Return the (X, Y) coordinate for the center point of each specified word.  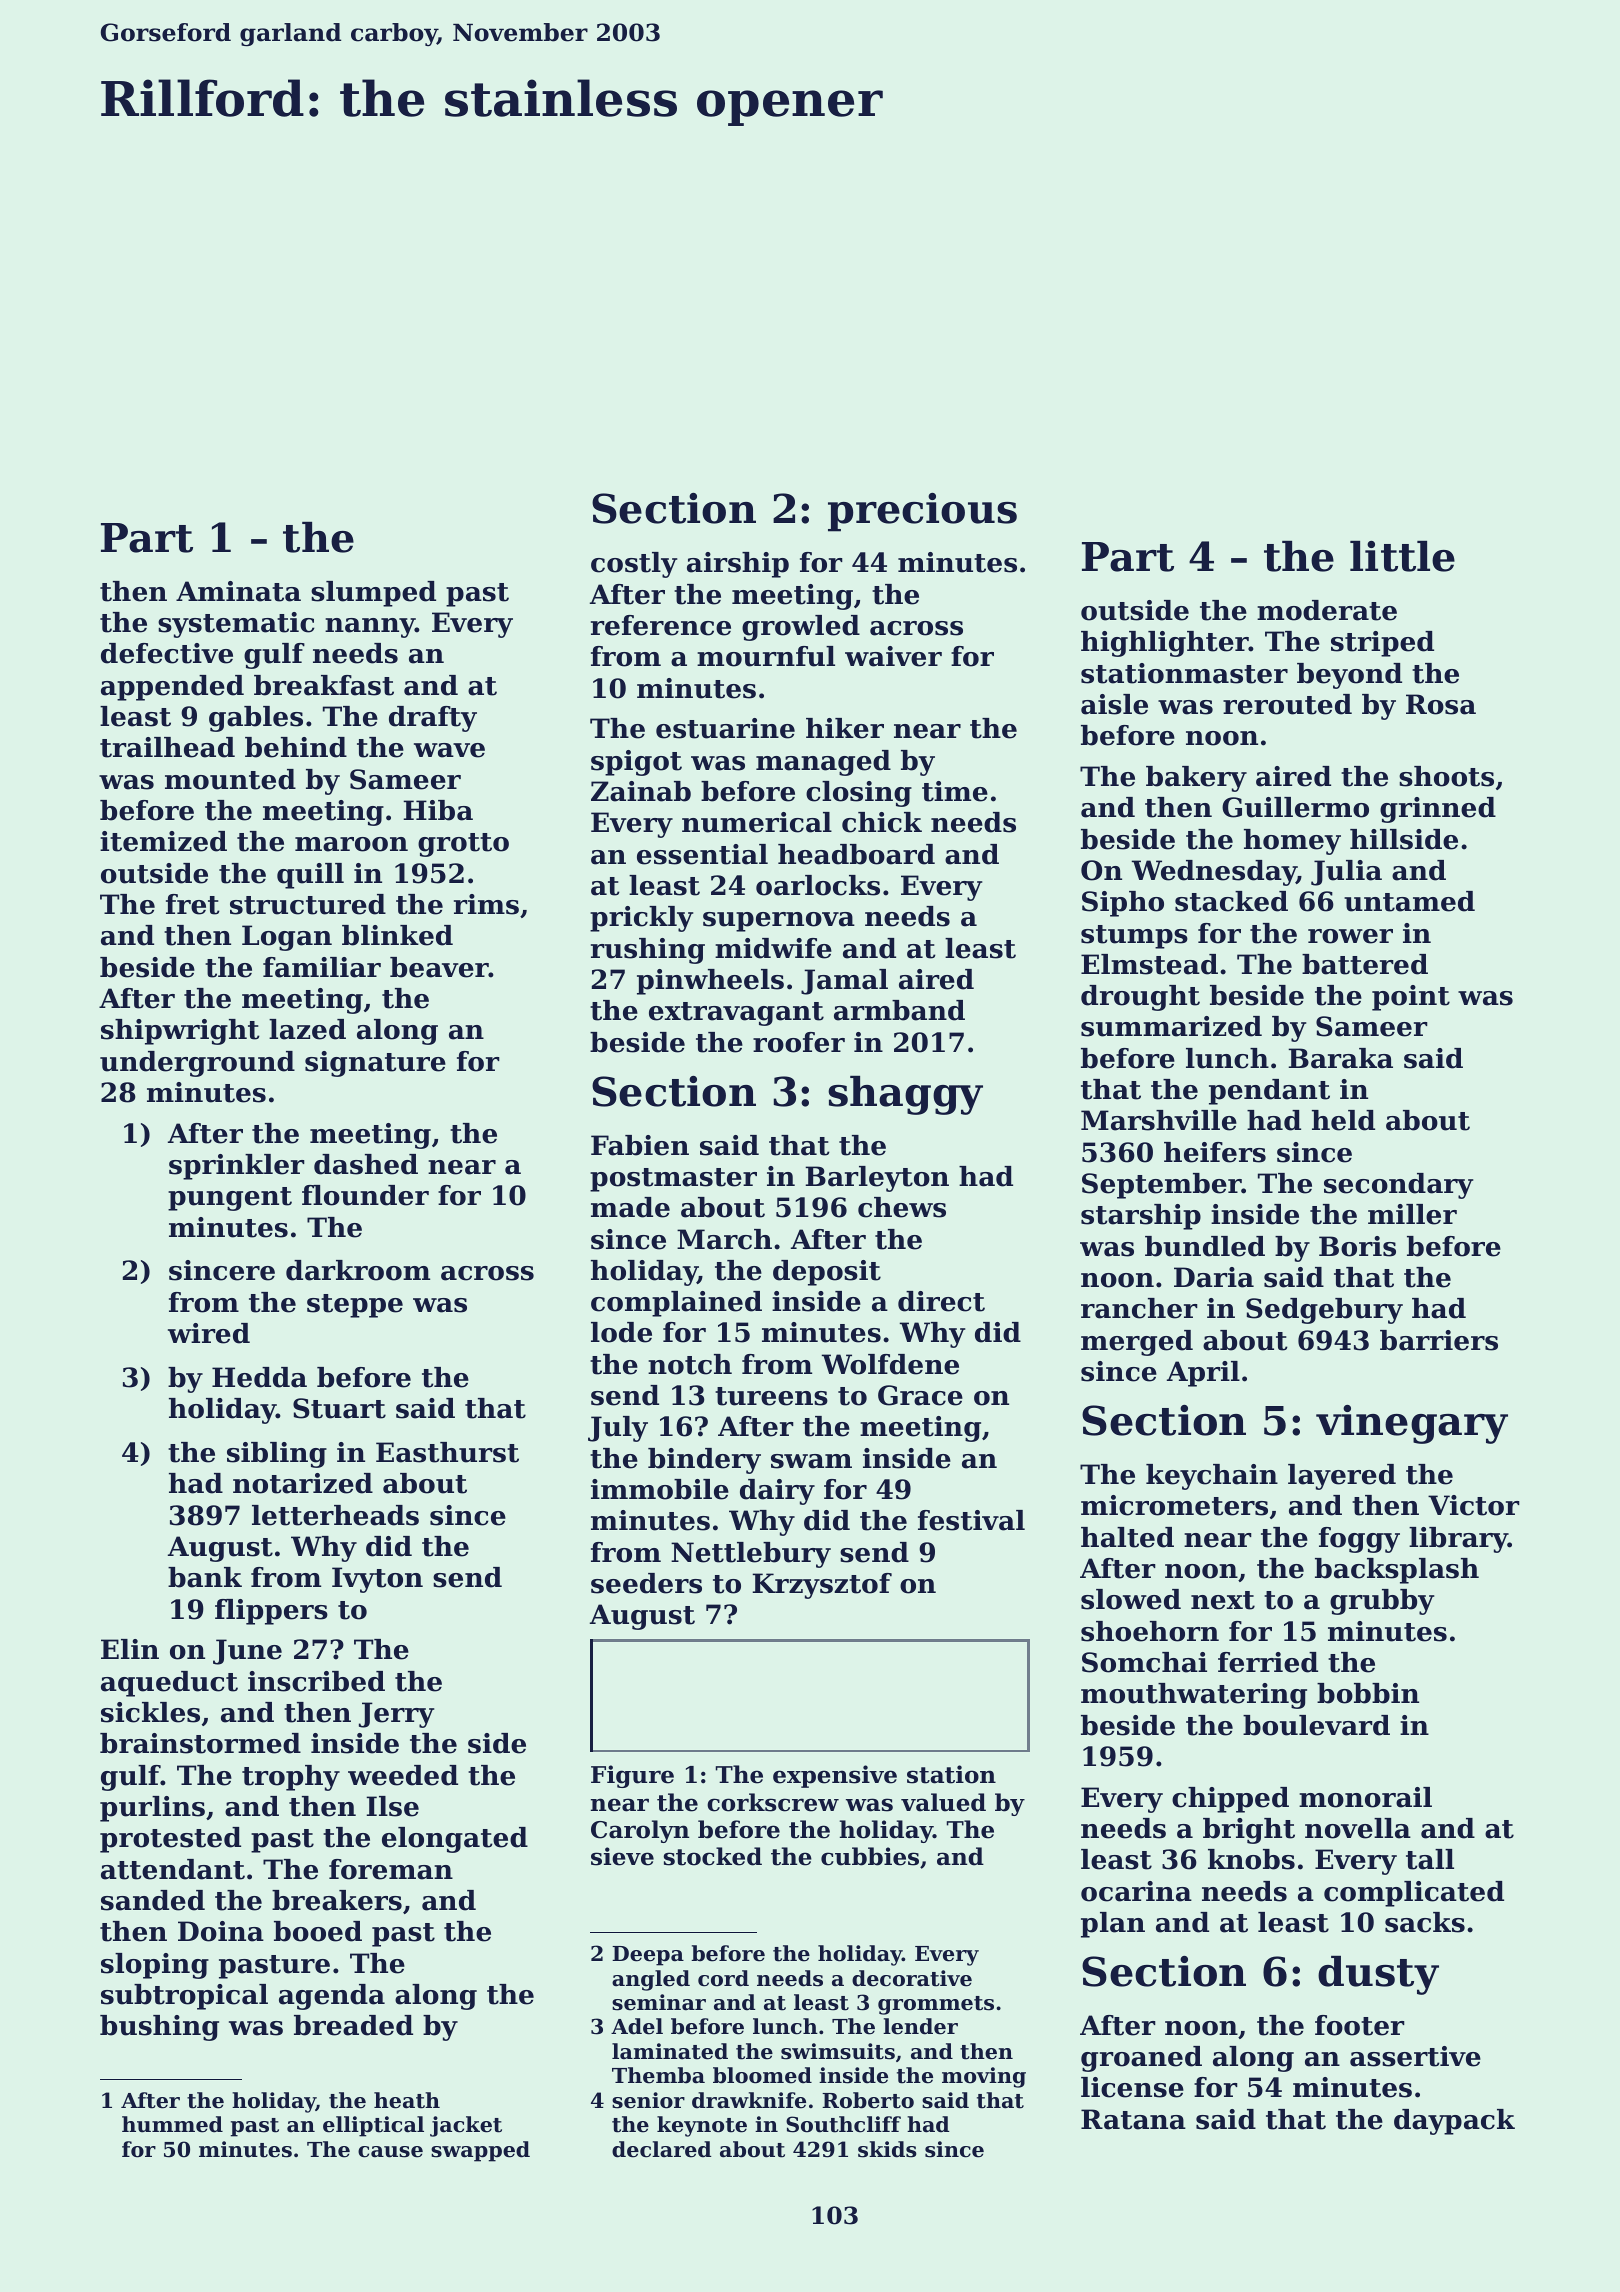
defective (167, 653)
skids (887, 2149)
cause (390, 2152)
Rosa (1441, 704)
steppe (355, 1306)
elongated (455, 1840)
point (1411, 998)
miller (1412, 1214)
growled (801, 628)
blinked (397, 935)
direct (941, 1301)
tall (1430, 1859)
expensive (835, 1776)
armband (899, 1010)
